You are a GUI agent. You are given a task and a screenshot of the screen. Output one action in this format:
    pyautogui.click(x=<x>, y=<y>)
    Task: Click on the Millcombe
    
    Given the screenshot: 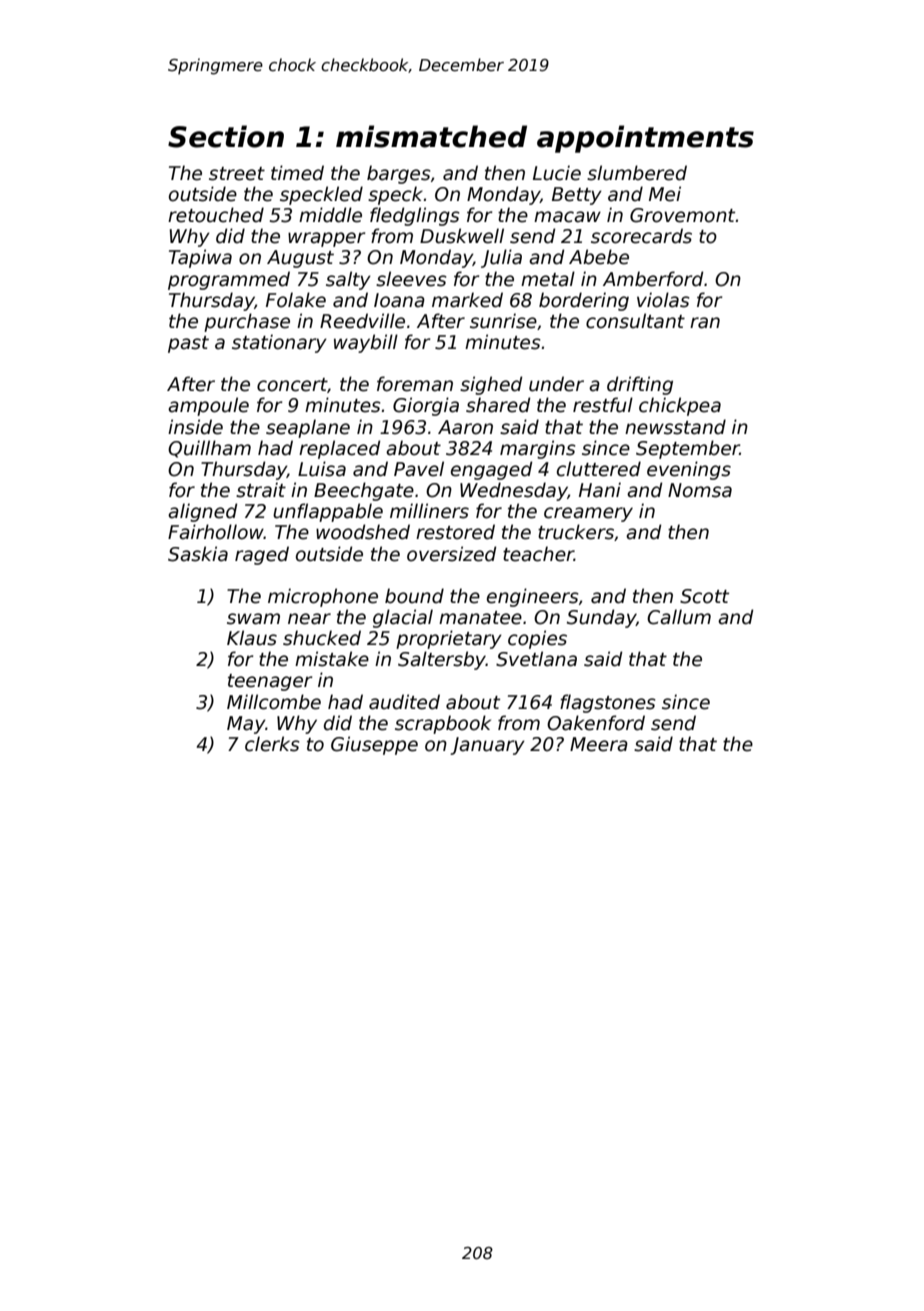 What is the action you would take?
    pyautogui.click(x=274, y=702)
